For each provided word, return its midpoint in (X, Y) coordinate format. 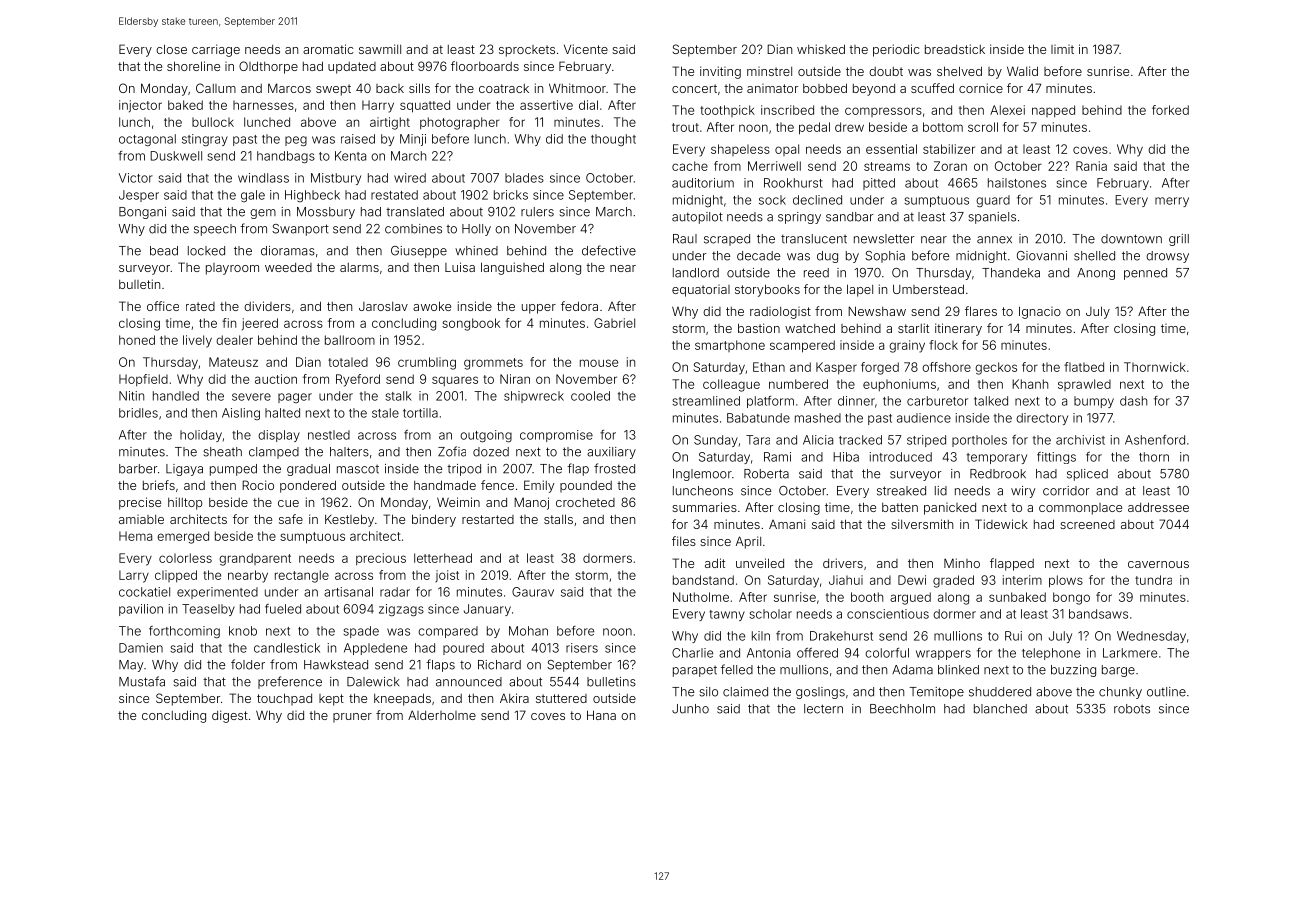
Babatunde (758, 418)
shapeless (740, 150)
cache (690, 166)
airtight (390, 123)
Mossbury (326, 213)
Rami (777, 457)
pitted (879, 184)
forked (1170, 110)
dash (1133, 401)
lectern (823, 709)
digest (230, 716)
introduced (900, 457)
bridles (138, 413)
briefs (159, 485)
